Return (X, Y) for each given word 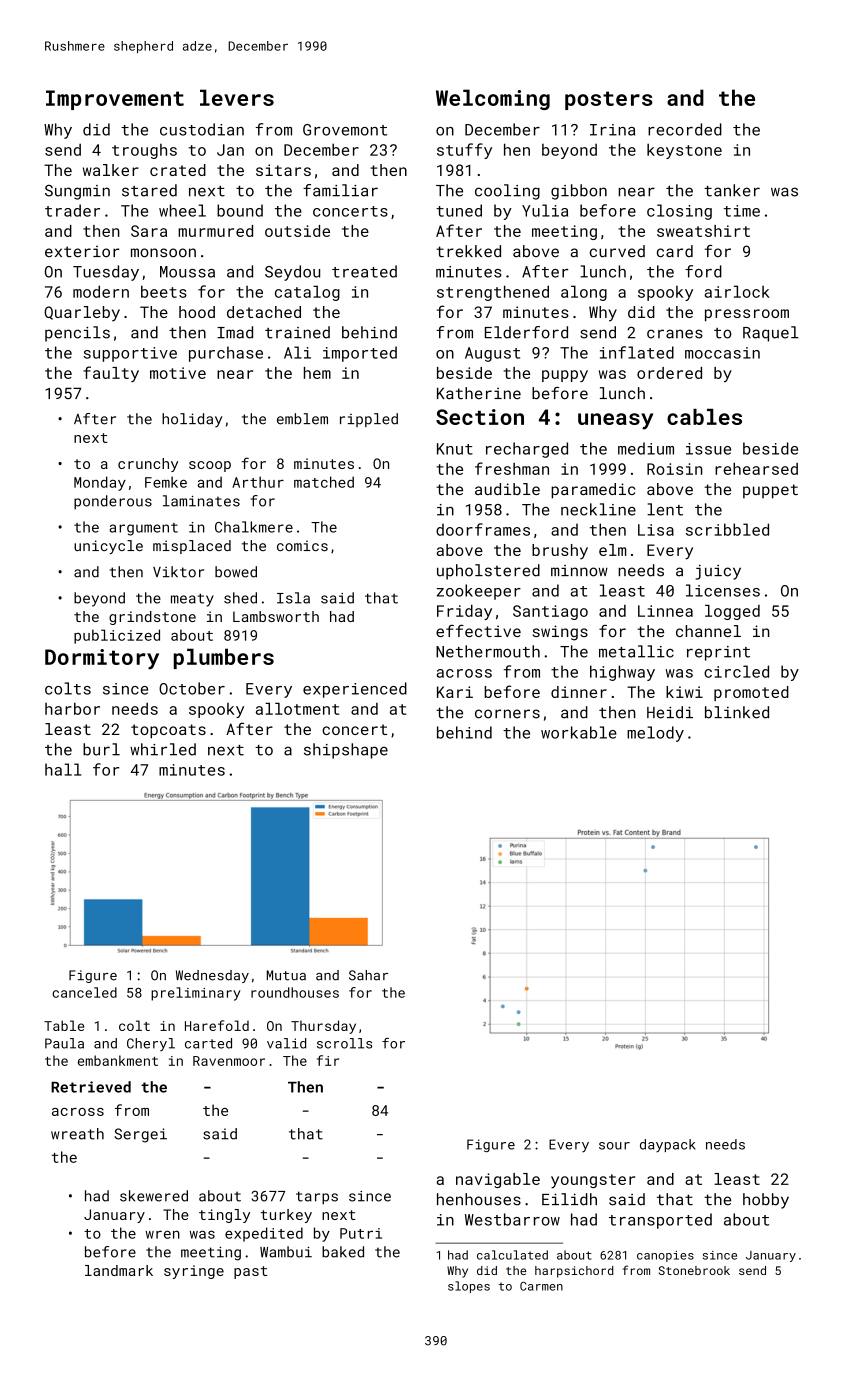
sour (614, 1146)
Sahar (368, 975)
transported (660, 1221)
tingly (224, 1216)
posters (609, 100)
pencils (77, 334)
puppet (770, 491)
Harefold (217, 1025)
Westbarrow (512, 1219)
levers (237, 97)
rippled (369, 420)
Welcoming (493, 99)
